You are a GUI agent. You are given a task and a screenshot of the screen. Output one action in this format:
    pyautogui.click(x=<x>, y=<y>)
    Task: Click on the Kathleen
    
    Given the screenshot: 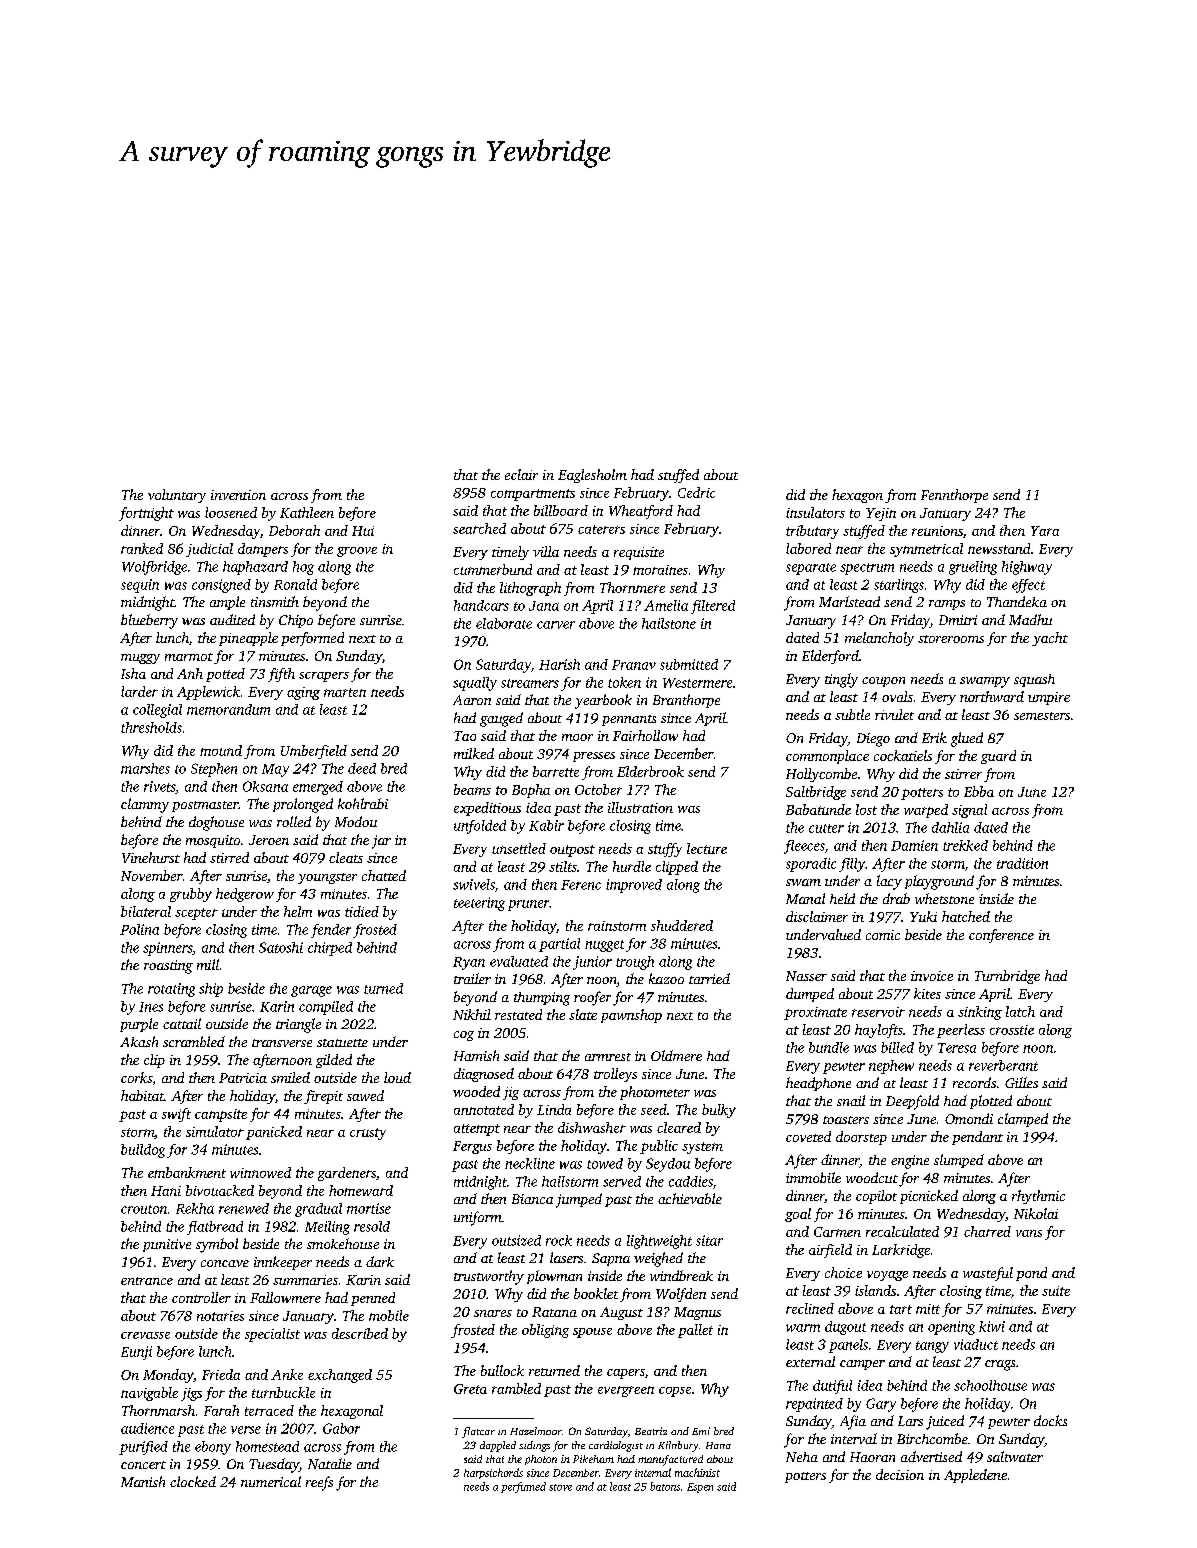 What is the action you would take?
    pyautogui.click(x=307, y=512)
